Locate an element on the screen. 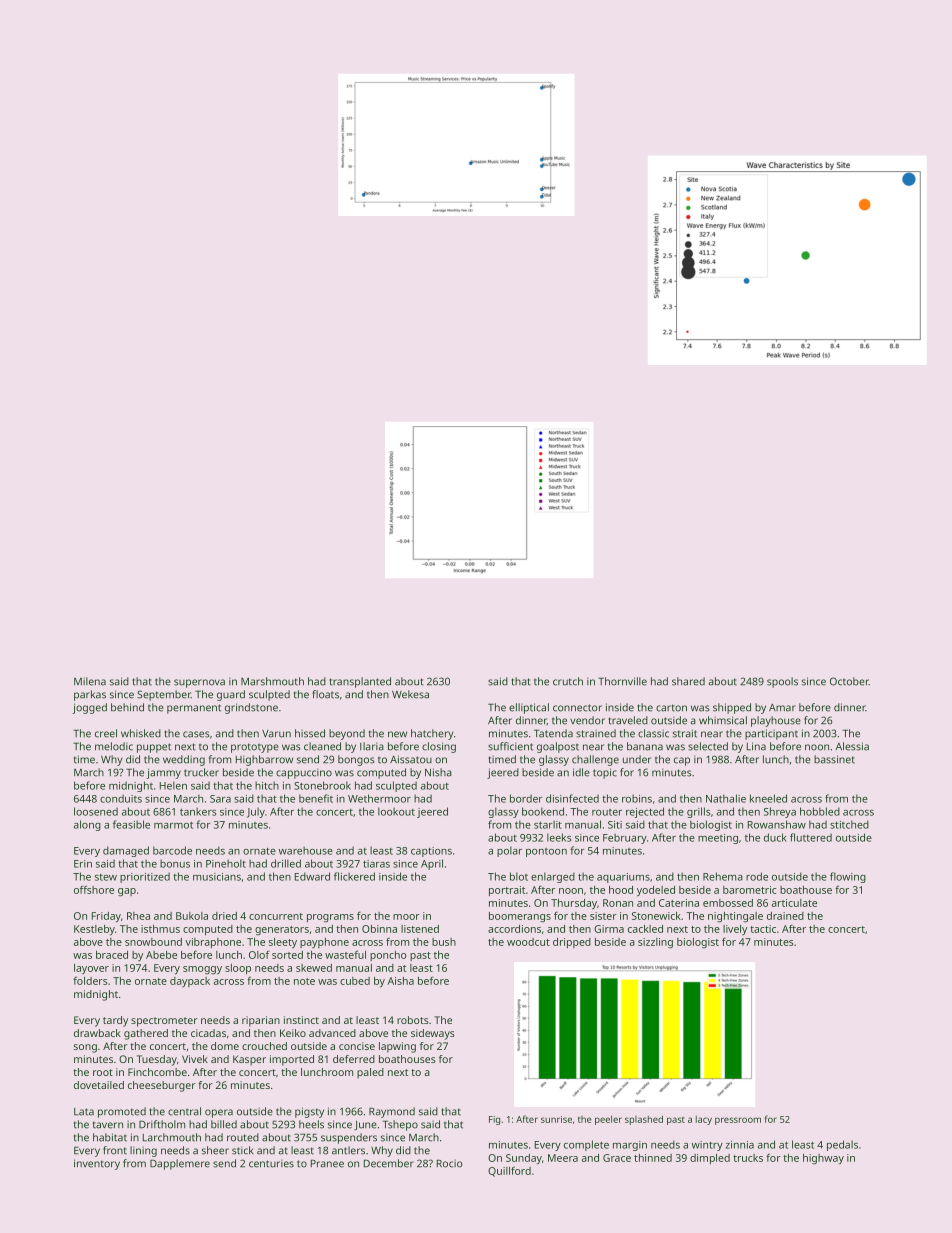 The image size is (952, 1233). warehouse is located at coordinates (306, 850).
